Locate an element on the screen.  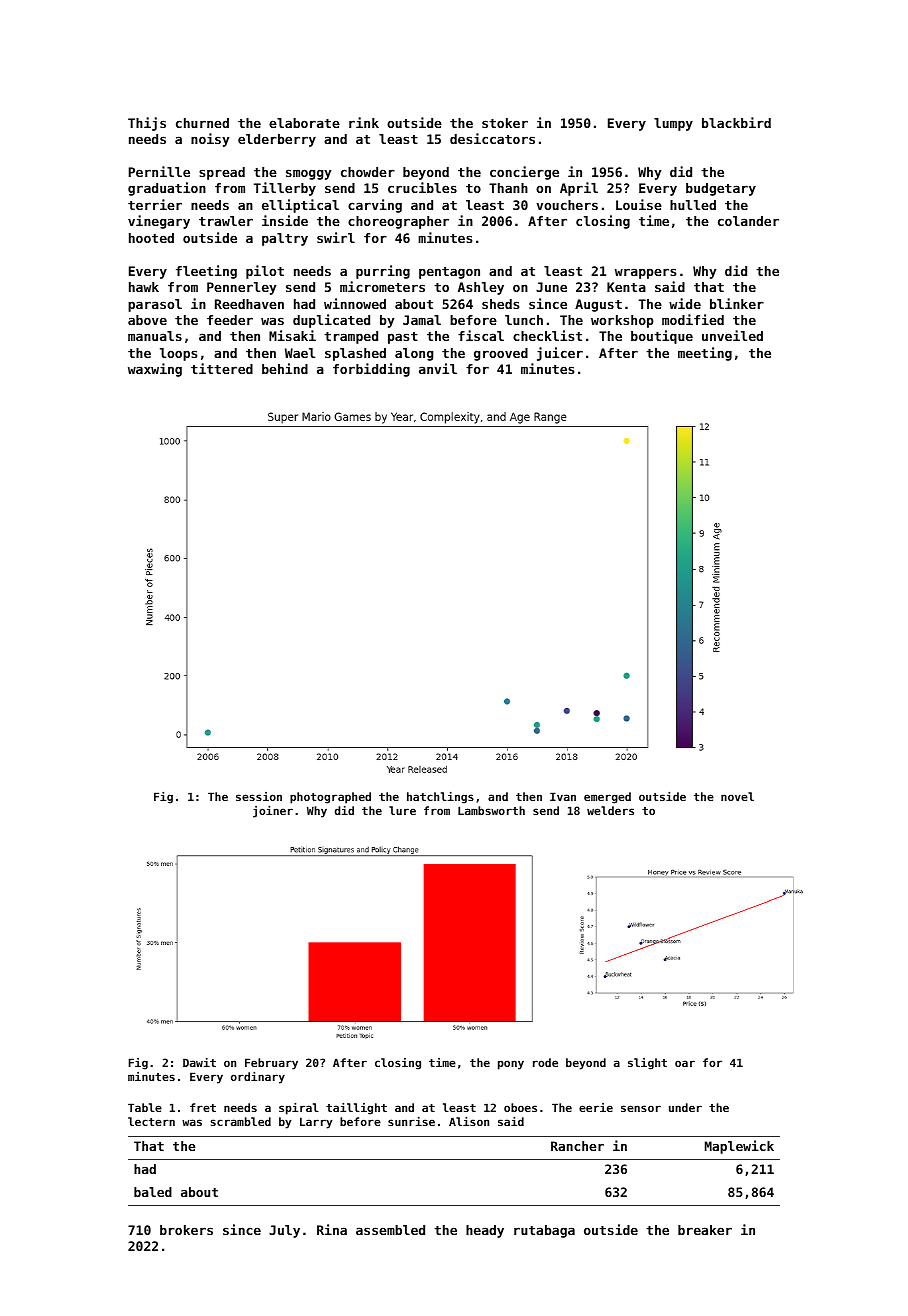
breaker is located at coordinates (705, 1230).
